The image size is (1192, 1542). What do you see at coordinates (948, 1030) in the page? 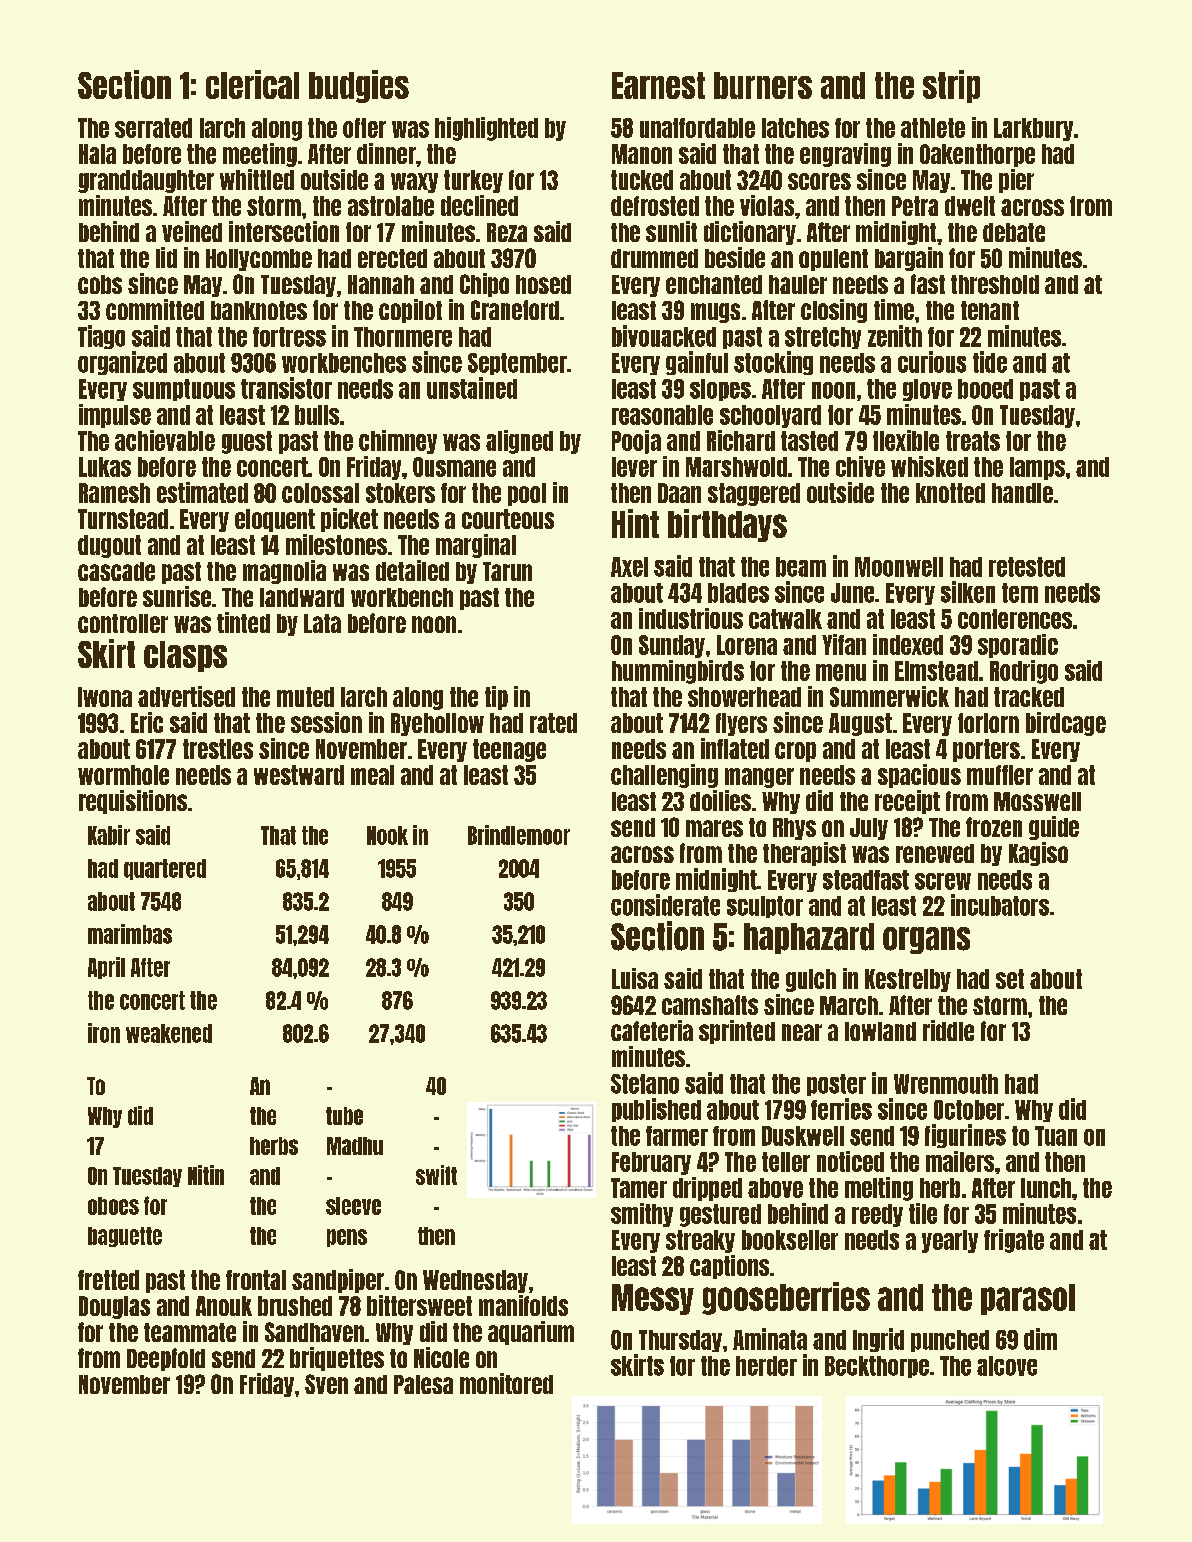
I see `riddle` at bounding box center [948, 1030].
